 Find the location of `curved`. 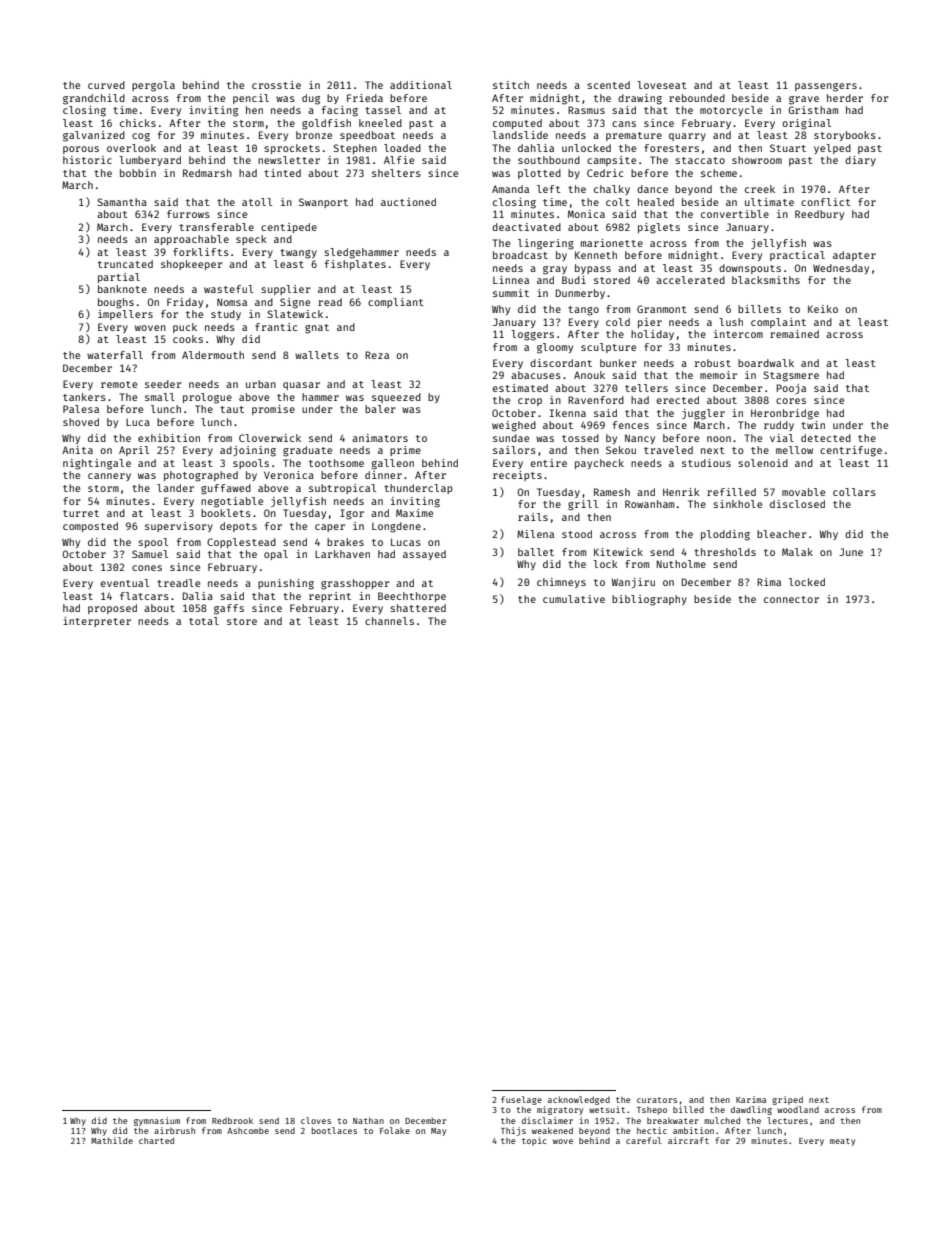

curved is located at coordinates (106, 85).
